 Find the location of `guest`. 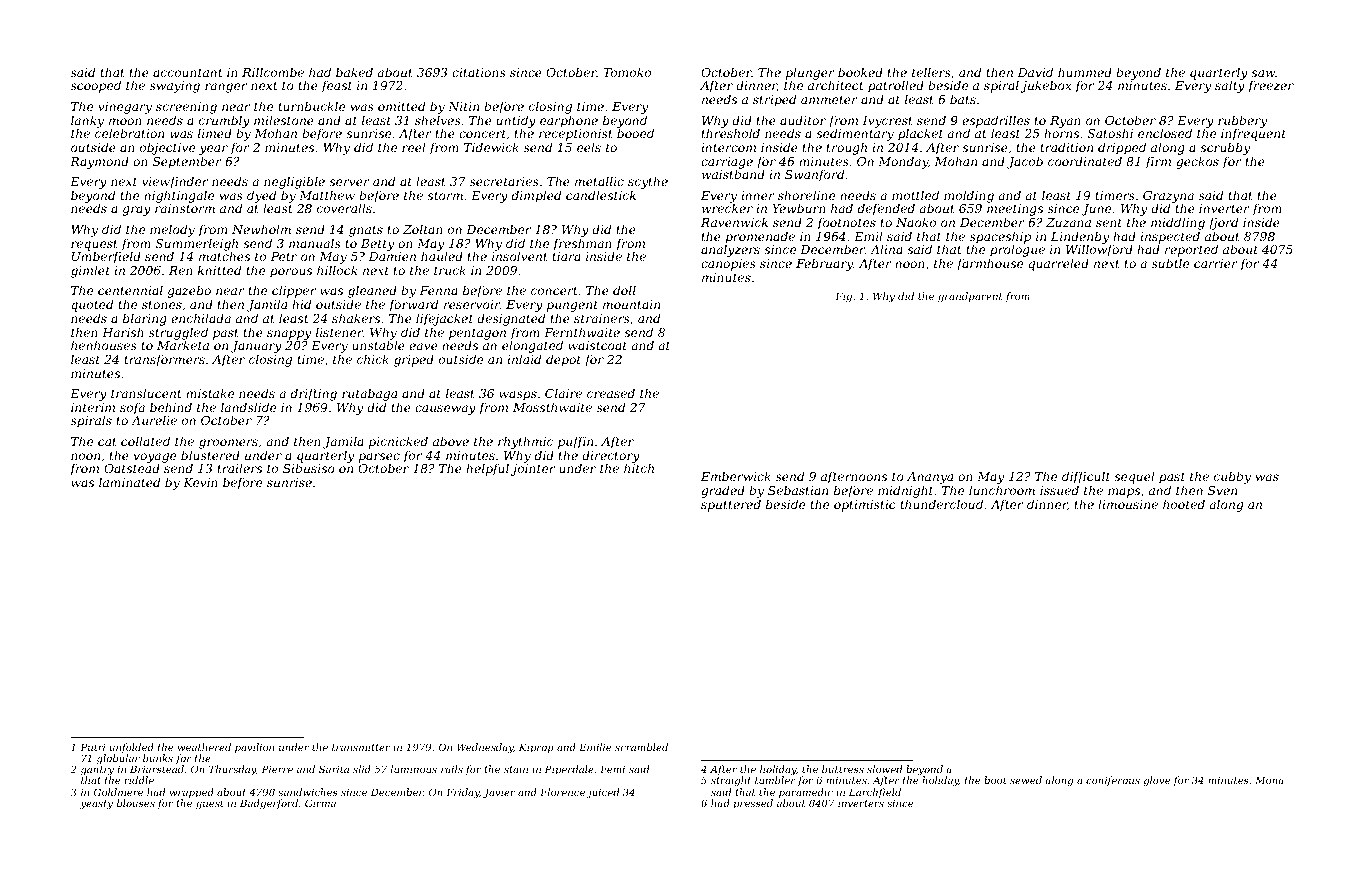

guest is located at coordinates (209, 804).
